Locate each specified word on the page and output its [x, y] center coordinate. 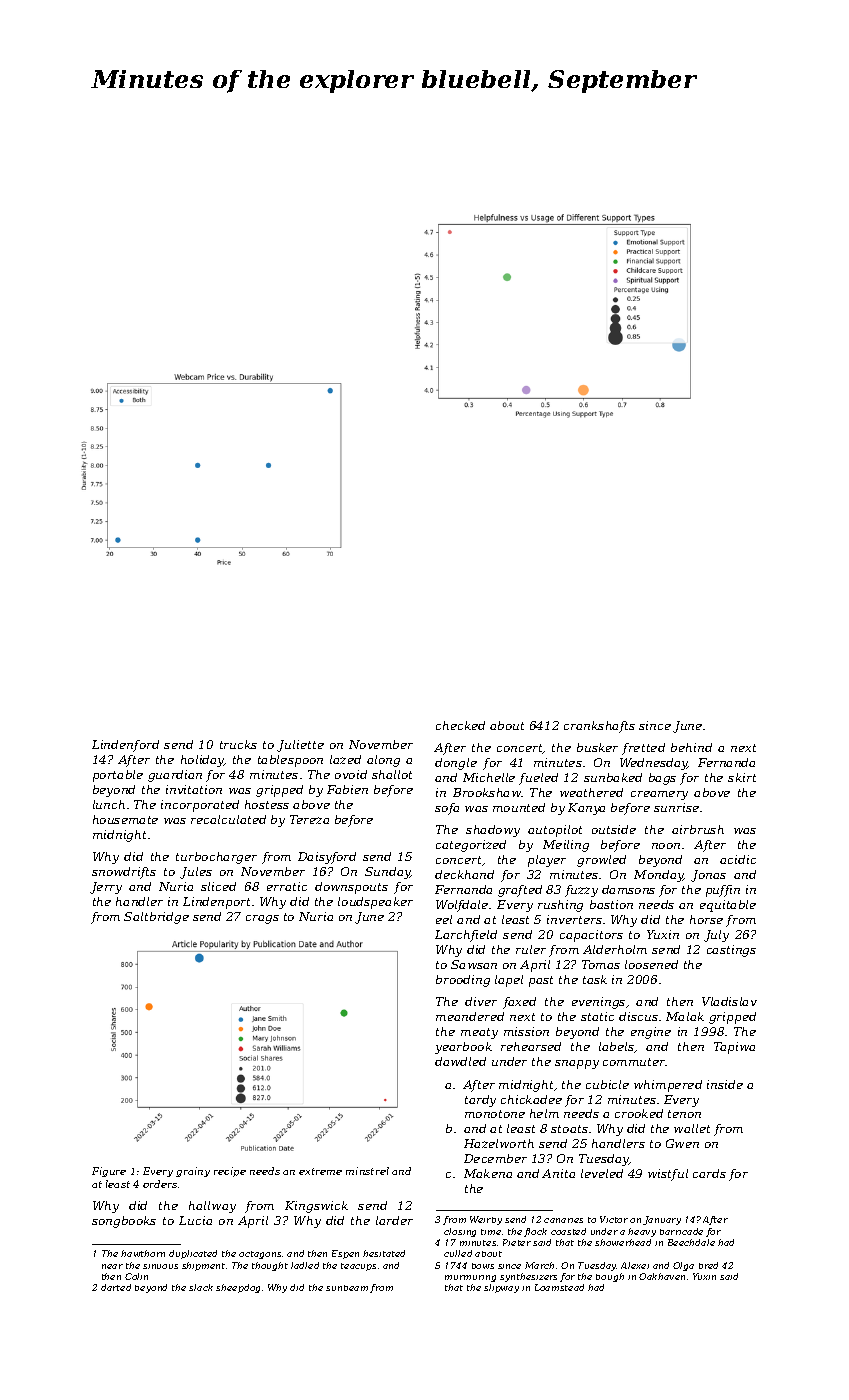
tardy [480, 1101]
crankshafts [599, 727]
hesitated [384, 1253]
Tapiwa [734, 1048]
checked [460, 725]
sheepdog [238, 1288]
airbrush [698, 829]
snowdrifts [124, 873]
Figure [109, 1172]
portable [118, 776]
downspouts [351, 888]
